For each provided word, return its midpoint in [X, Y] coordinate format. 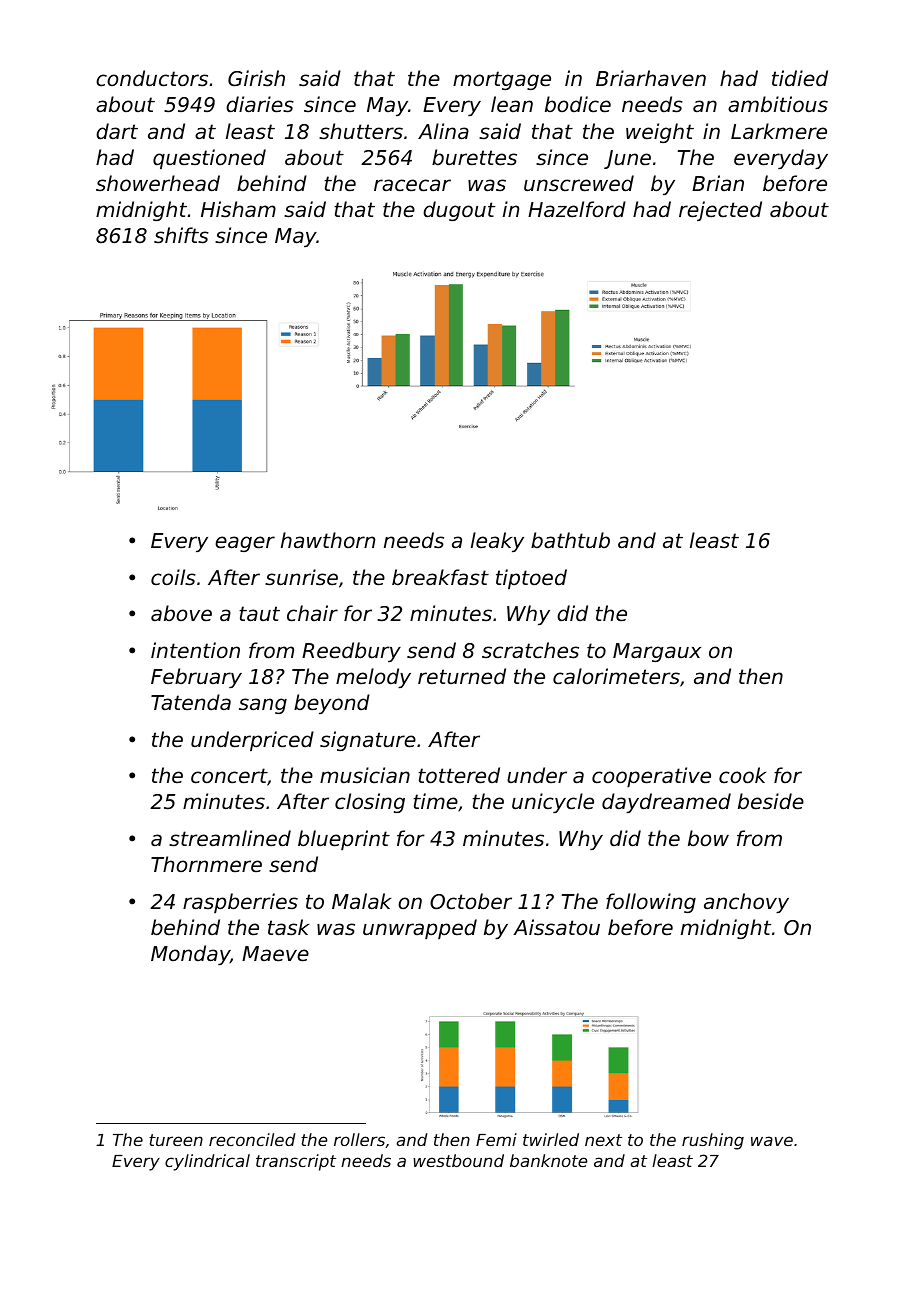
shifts [181, 235]
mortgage [502, 80]
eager [245, 544]
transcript [296, 1162]
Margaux [657, 652]
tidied [800, 78]
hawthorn [328, 540]
